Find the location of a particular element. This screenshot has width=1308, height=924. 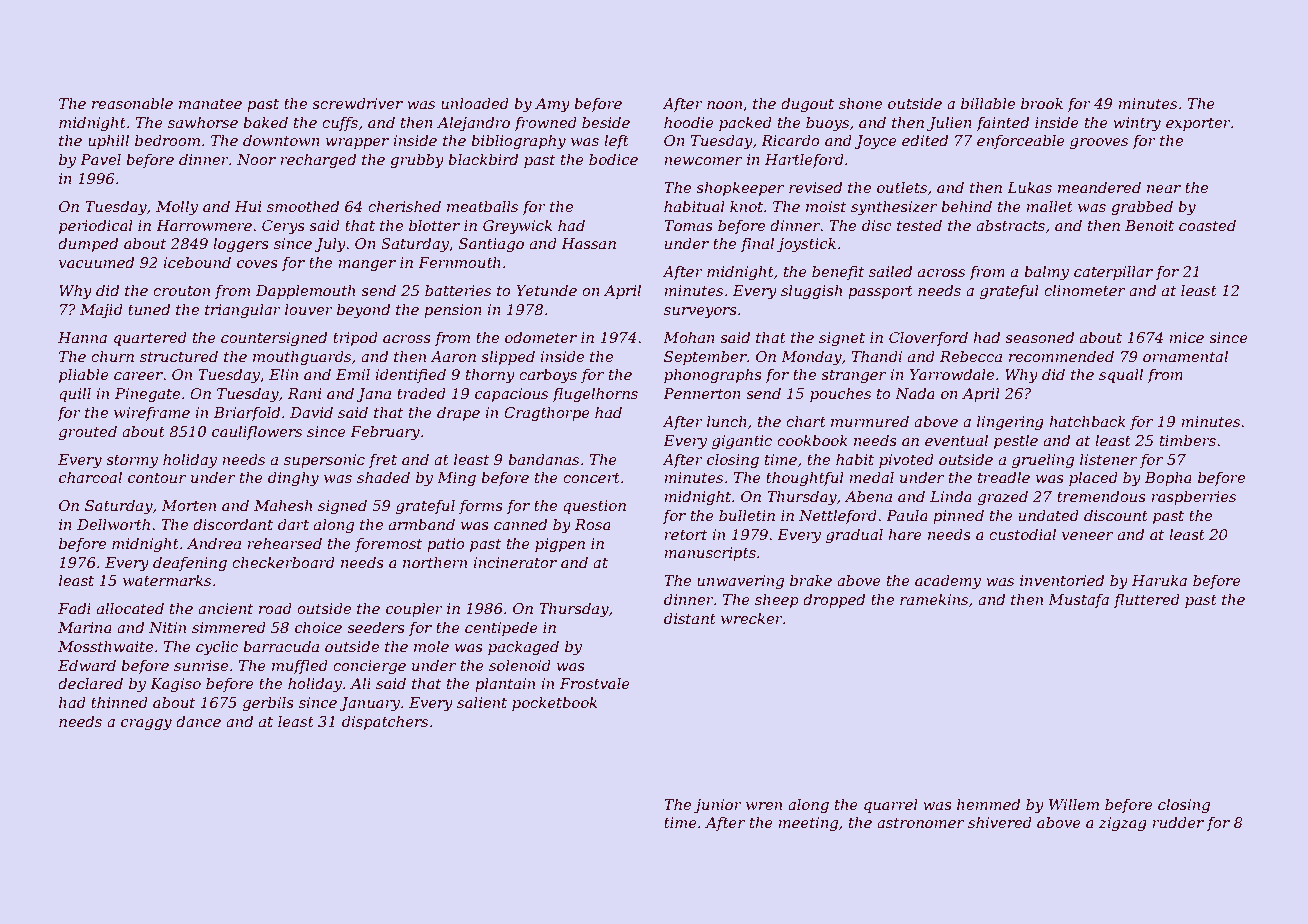

manatee is located at coordinates (210, 104).
